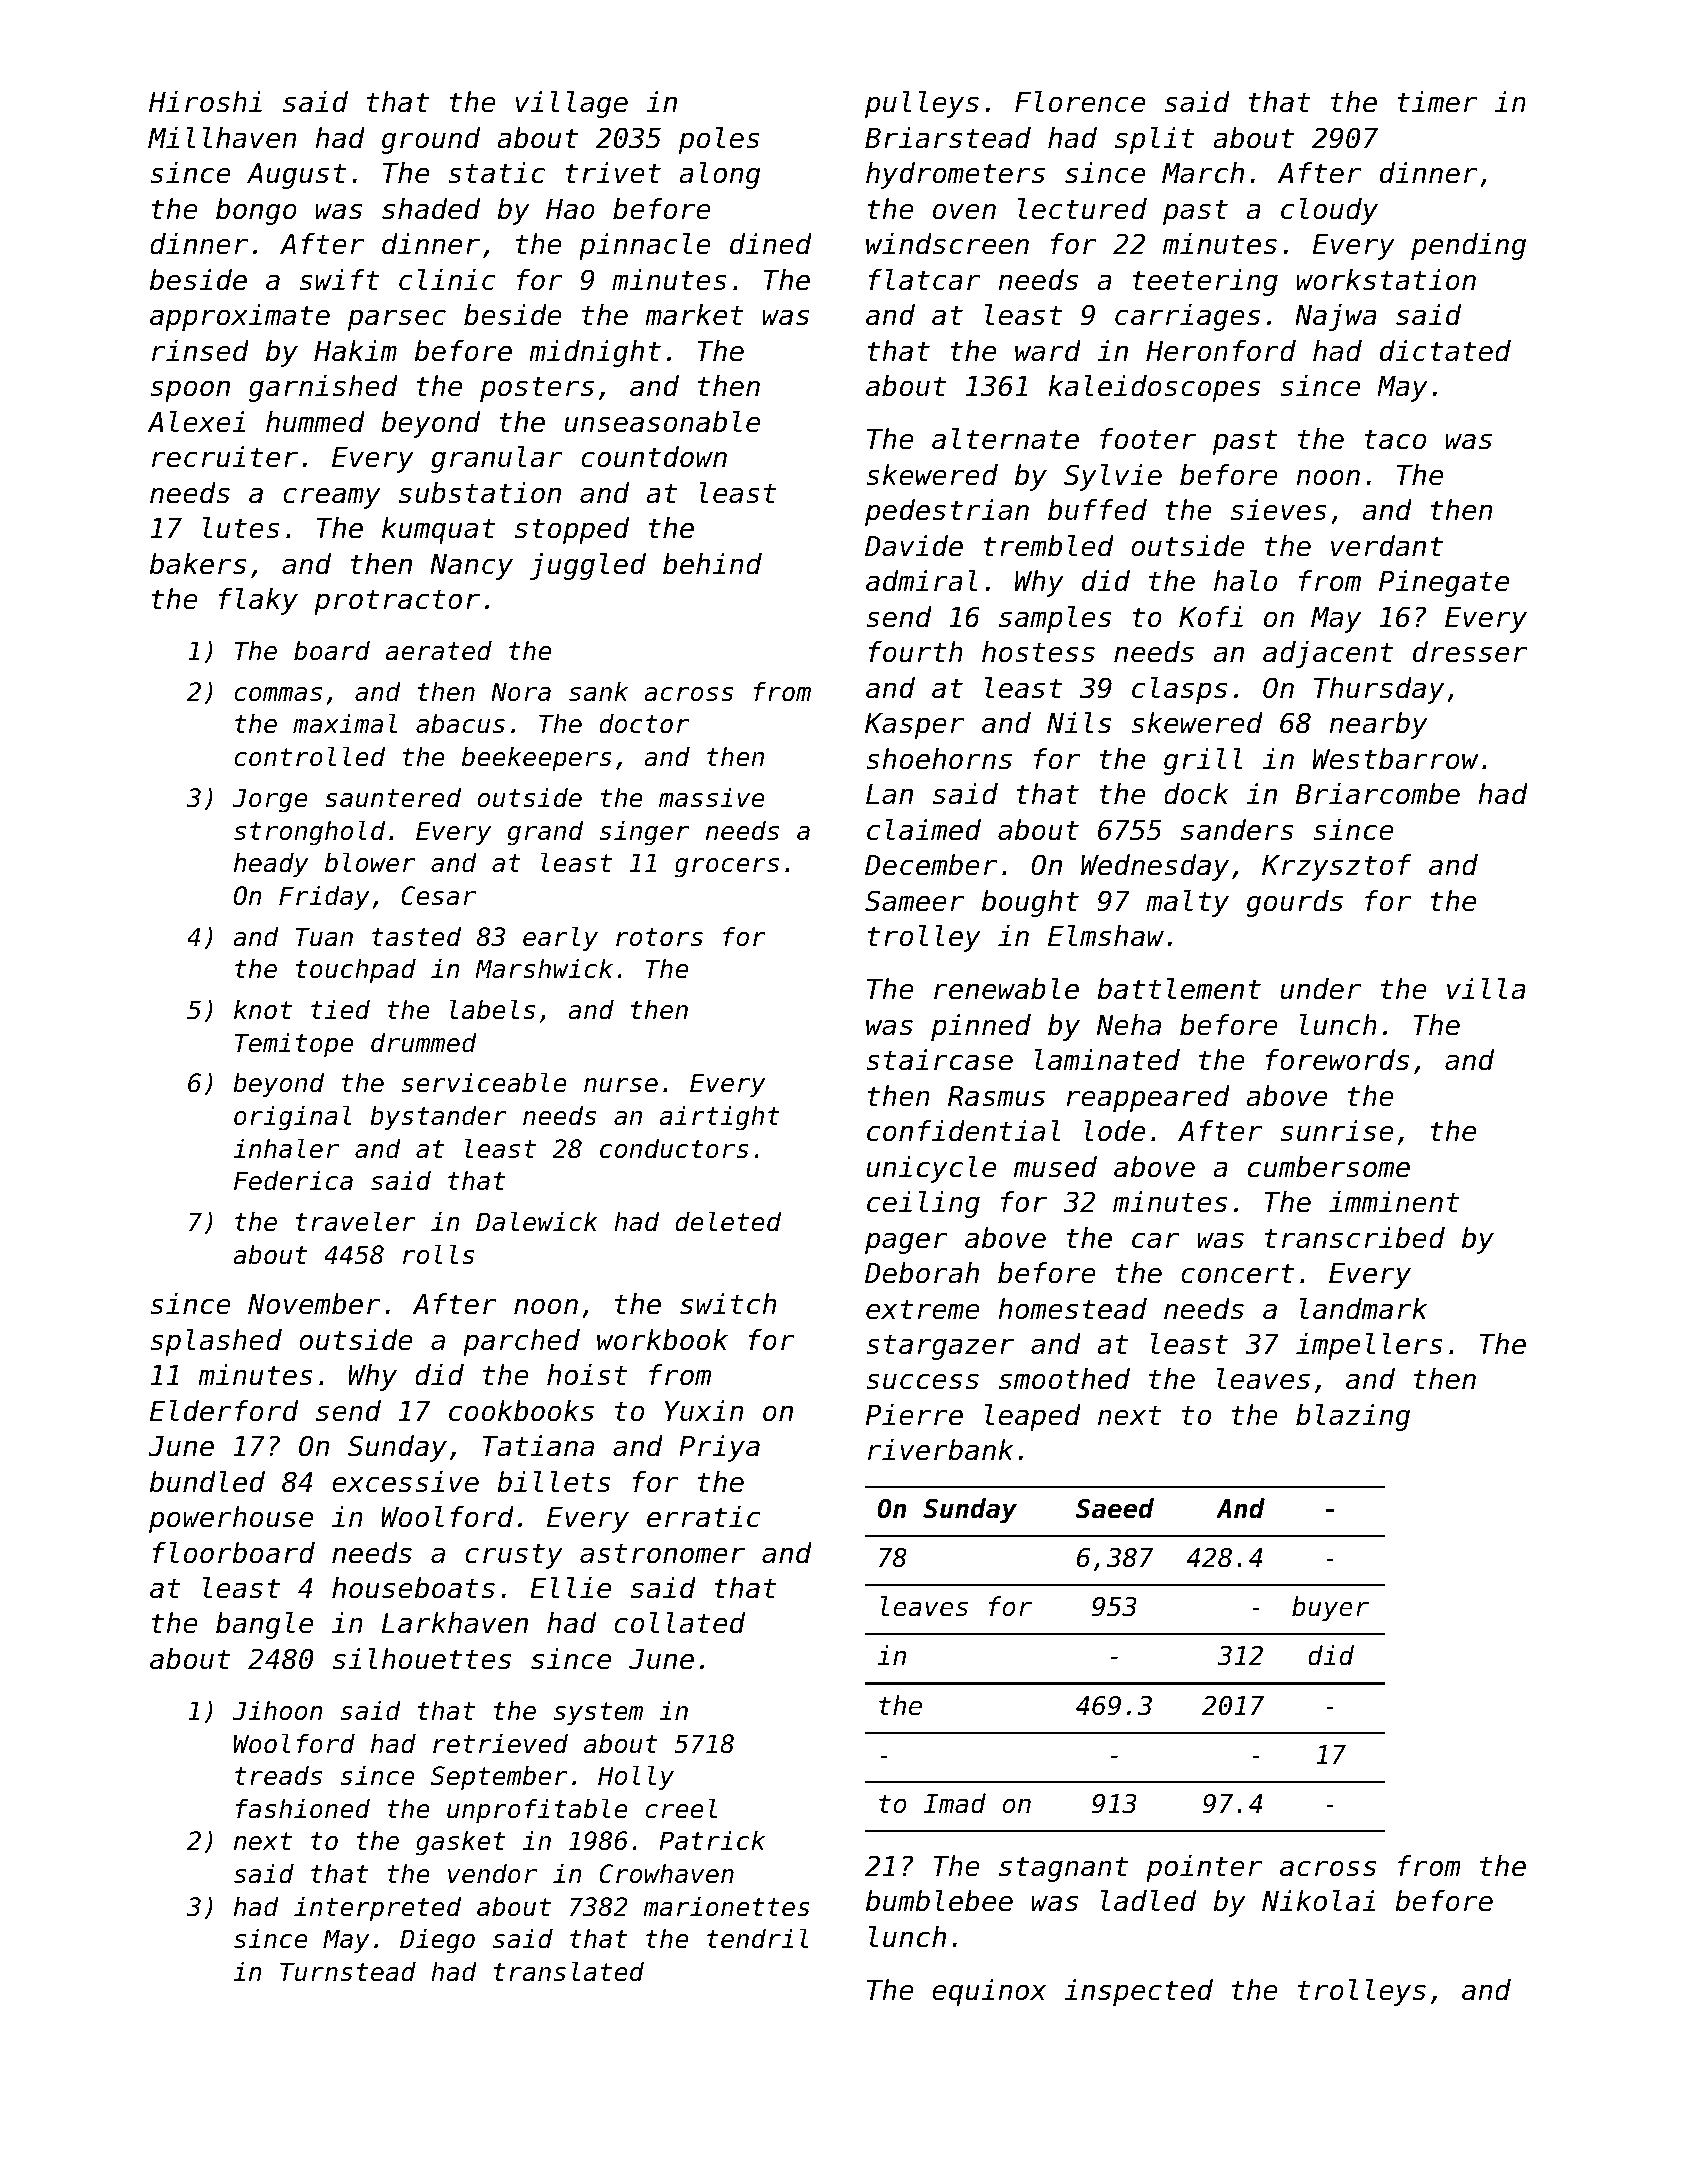 Image resolution: width=1683 pixels, height=2178 pixels. I want to click on forewords, so click(1337, 1060).
